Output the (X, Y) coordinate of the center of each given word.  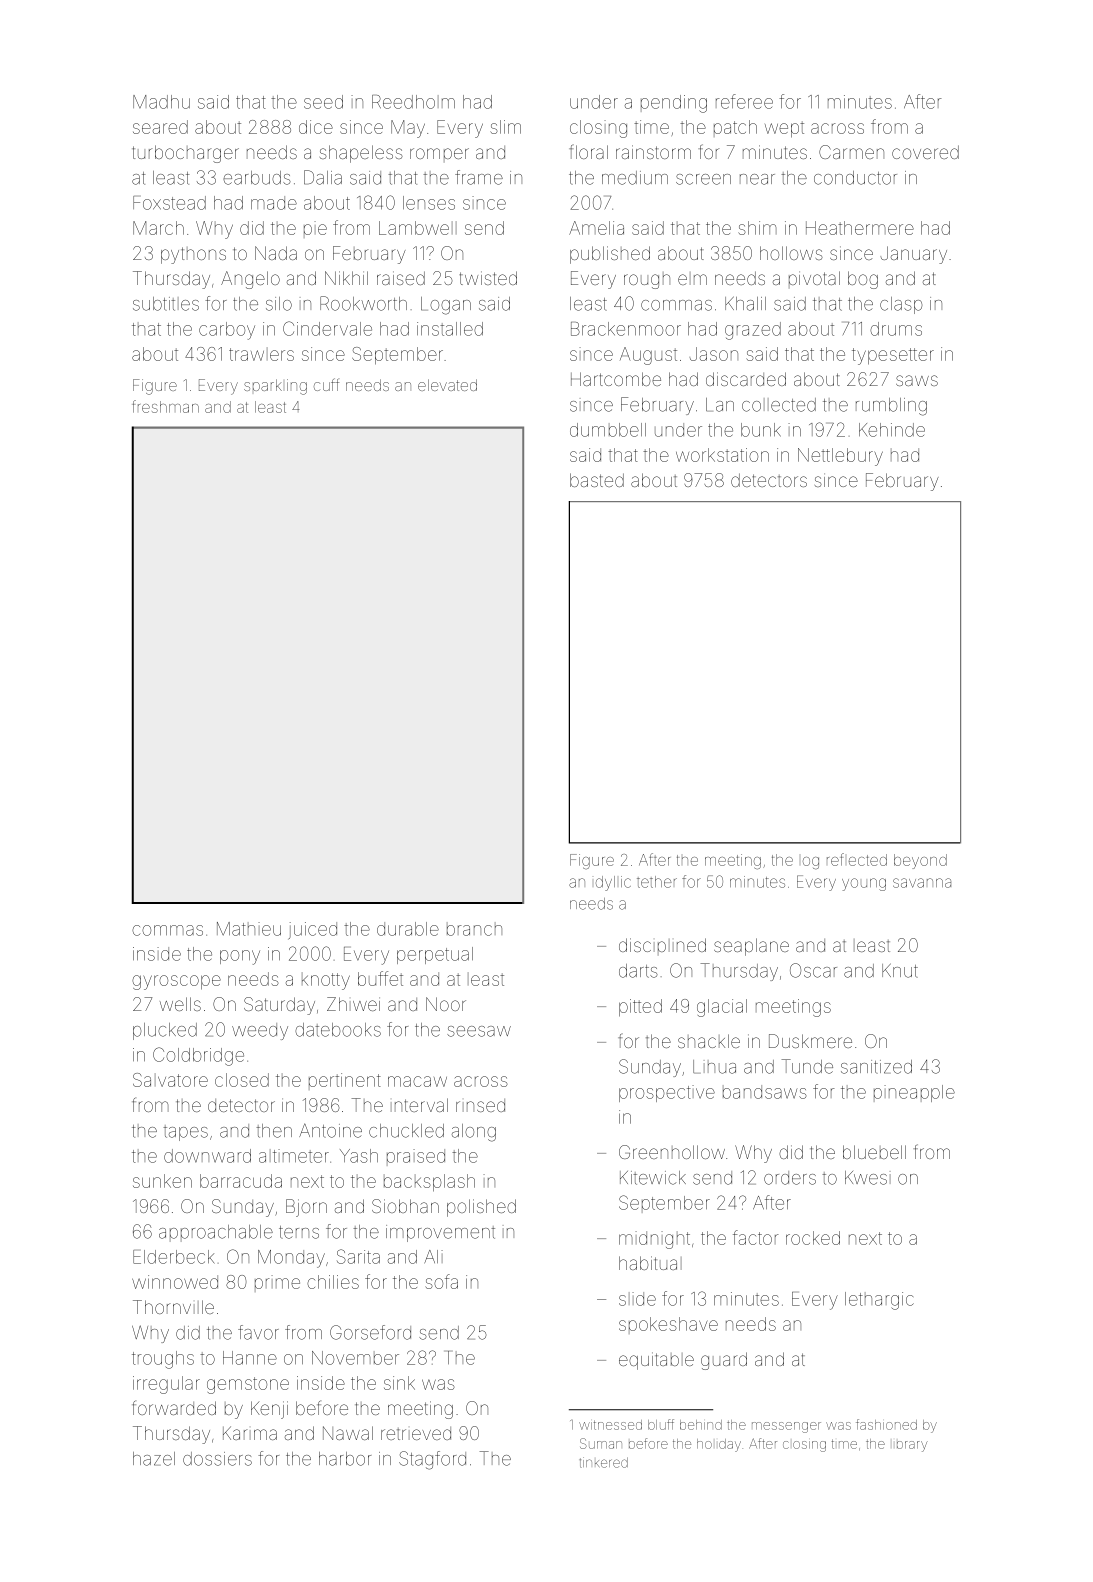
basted (597, 480)
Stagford (432, 1460)
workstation (722, 455)
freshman (165, 406)
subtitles (166, 304)
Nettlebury (840, 457)
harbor (345, 1459)
